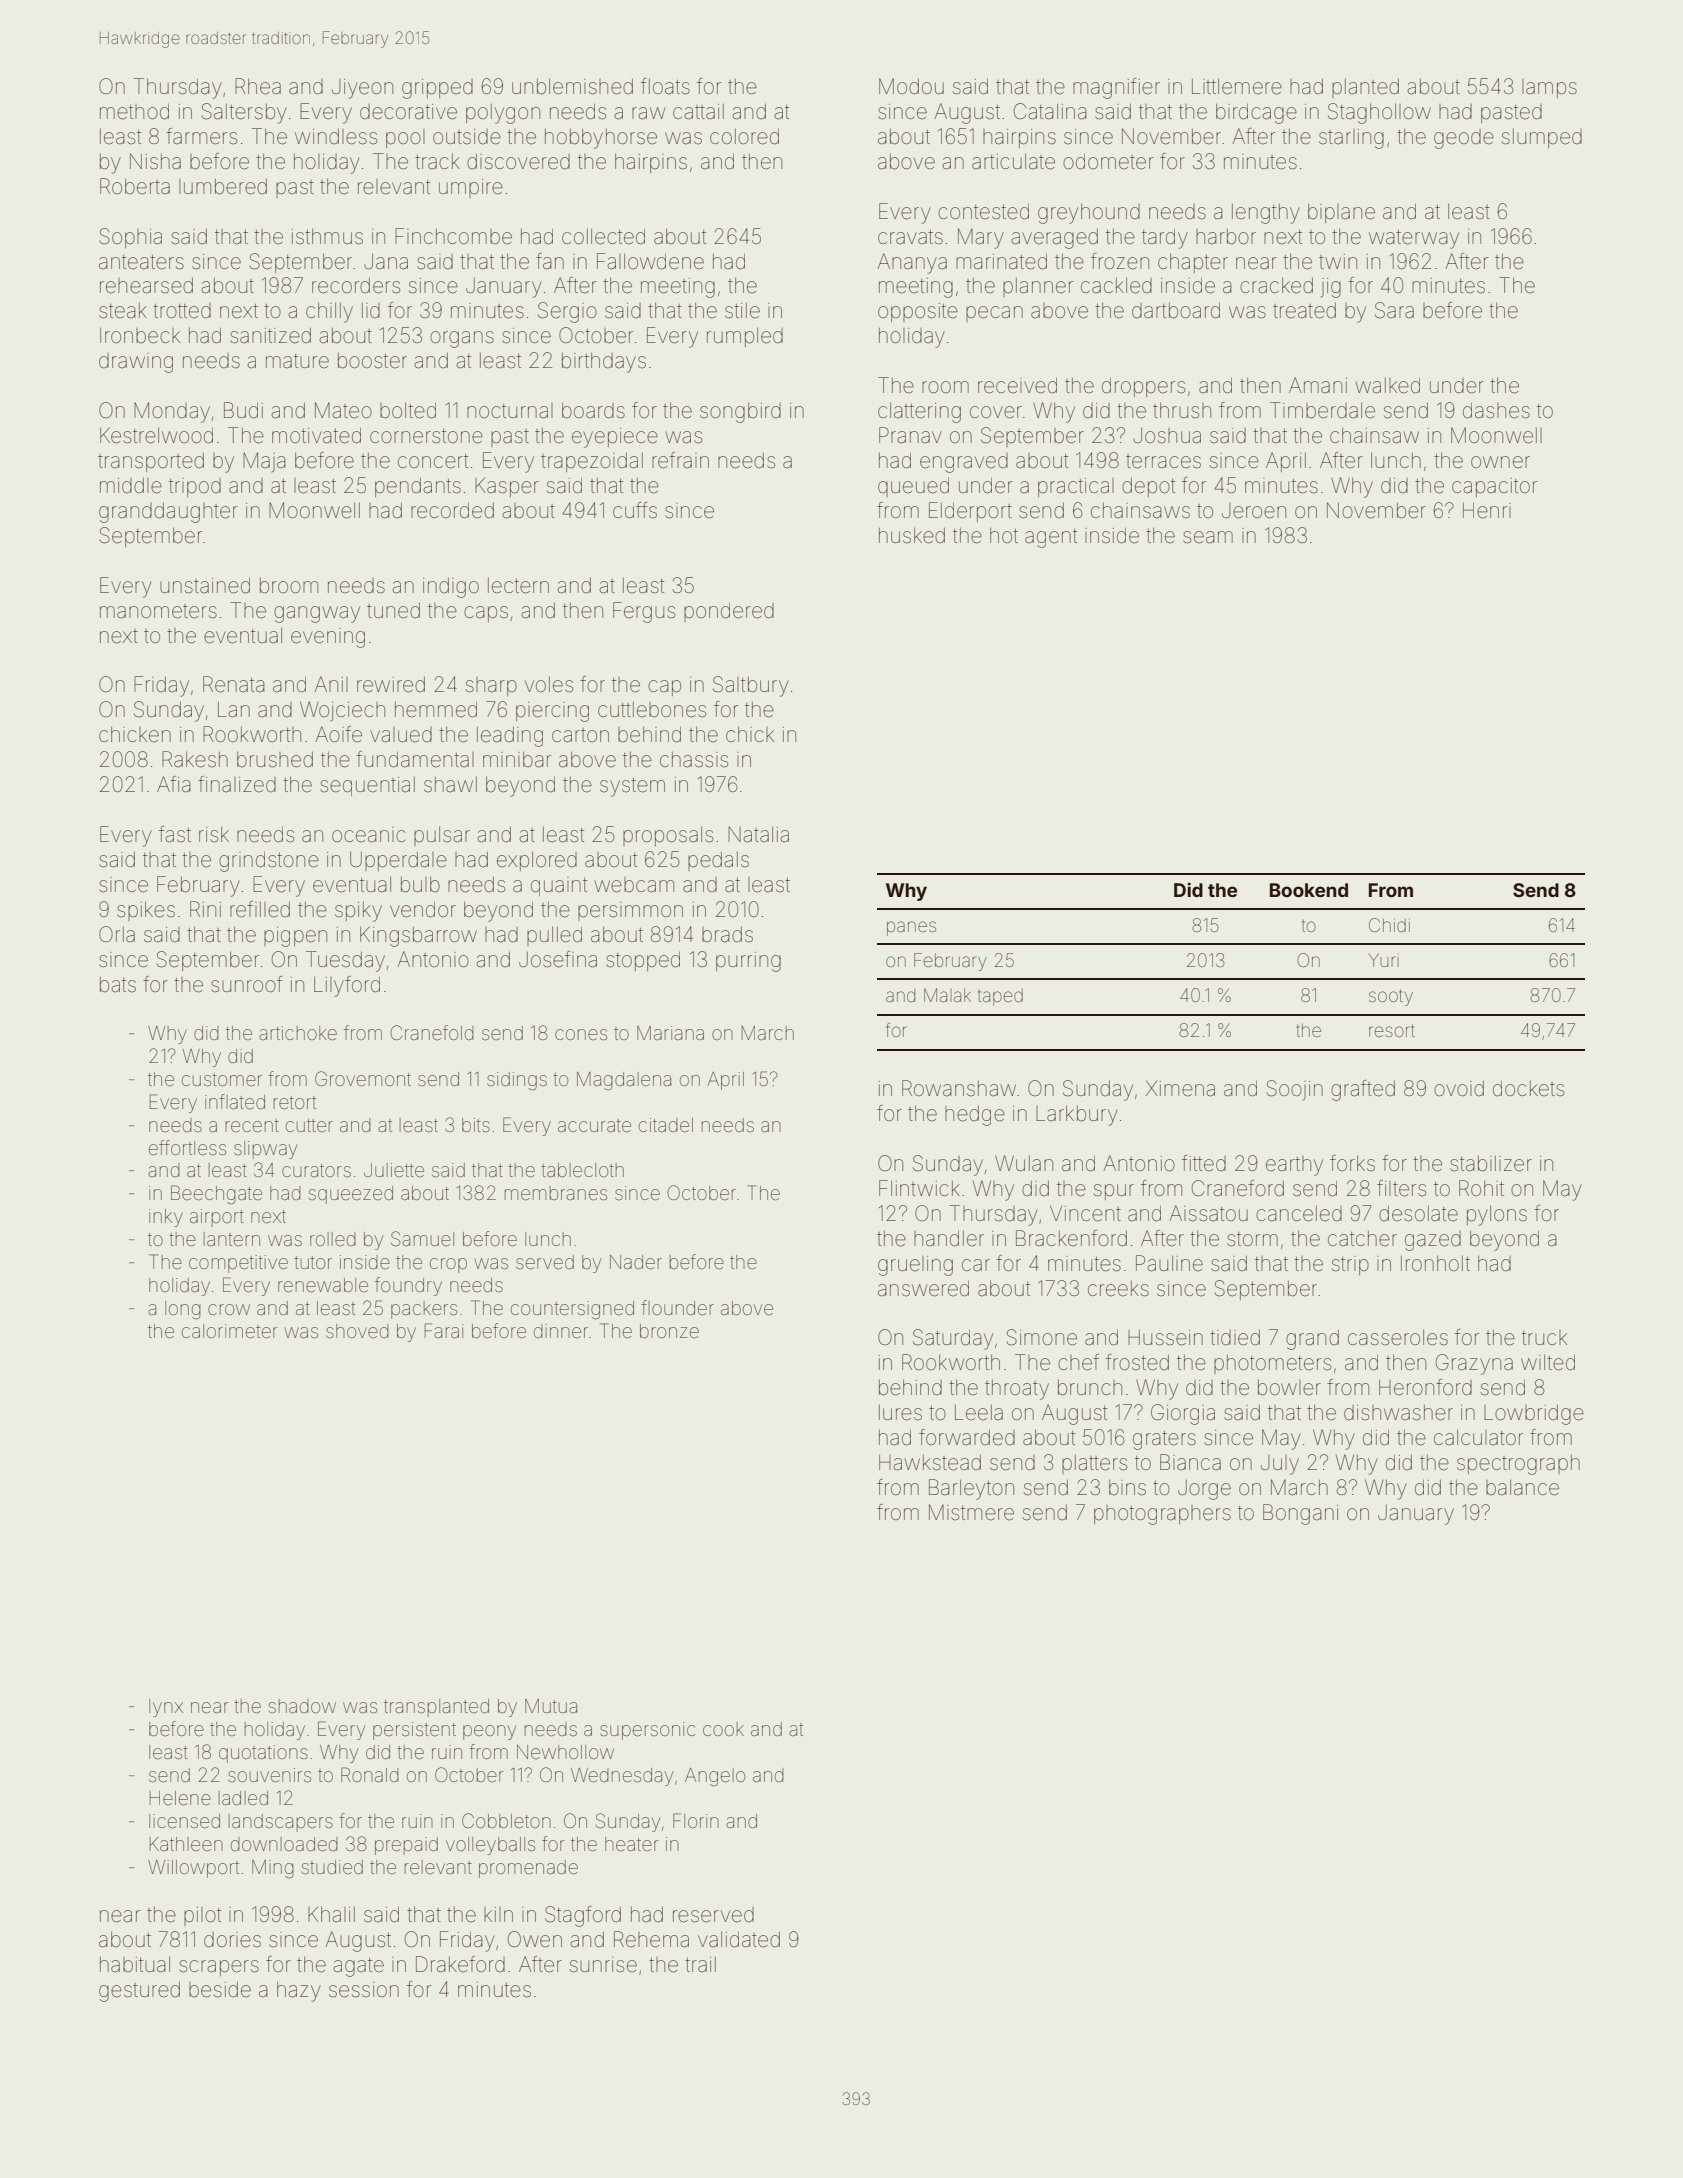 This document has height=2178, width=1683. I want to click on Littlemere, so click(1237, 87).
